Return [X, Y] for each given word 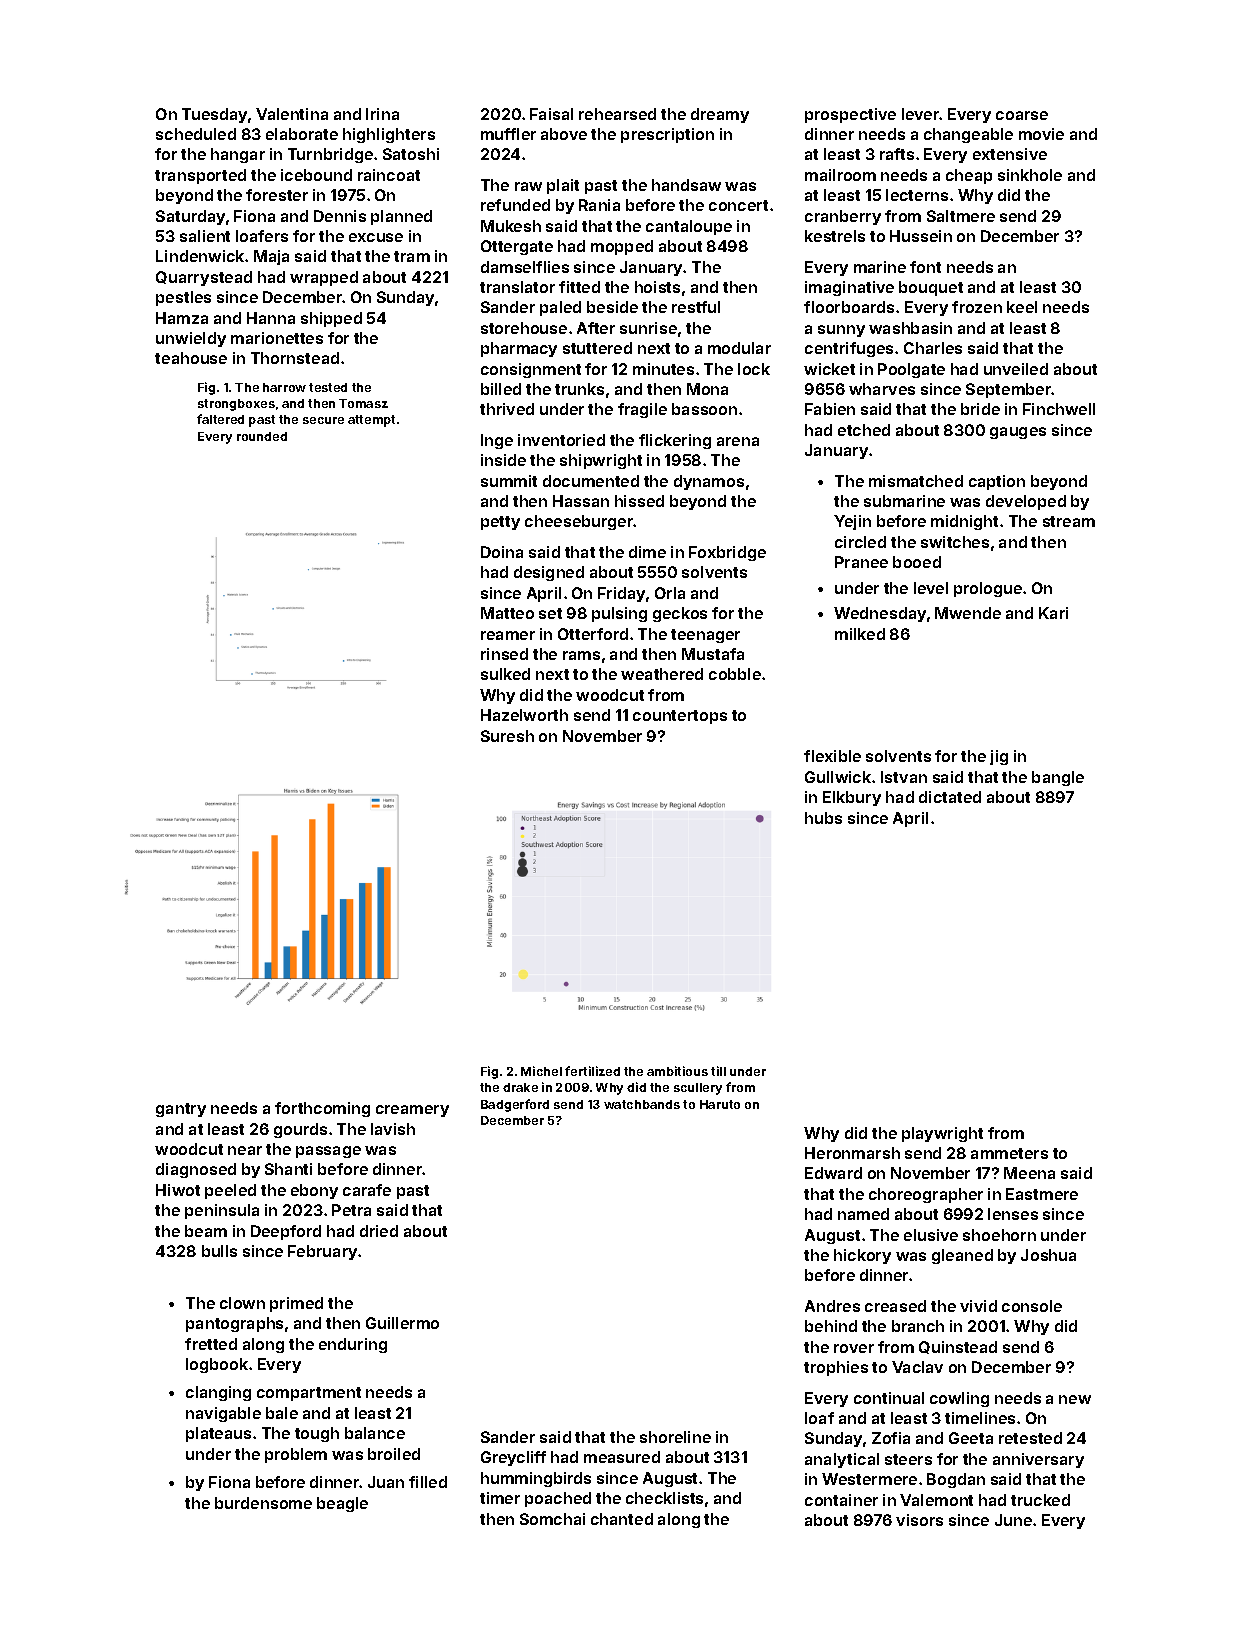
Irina [382, 114]
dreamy [720, 115]
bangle [1058, 778]
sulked [505, 674]
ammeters [1009, 1153]
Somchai [552, 1519]
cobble [735, 674]
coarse [1022, 115]
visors [919, 1520]
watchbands [642, 1104]
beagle [342, 1504]
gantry [181, 1110]
